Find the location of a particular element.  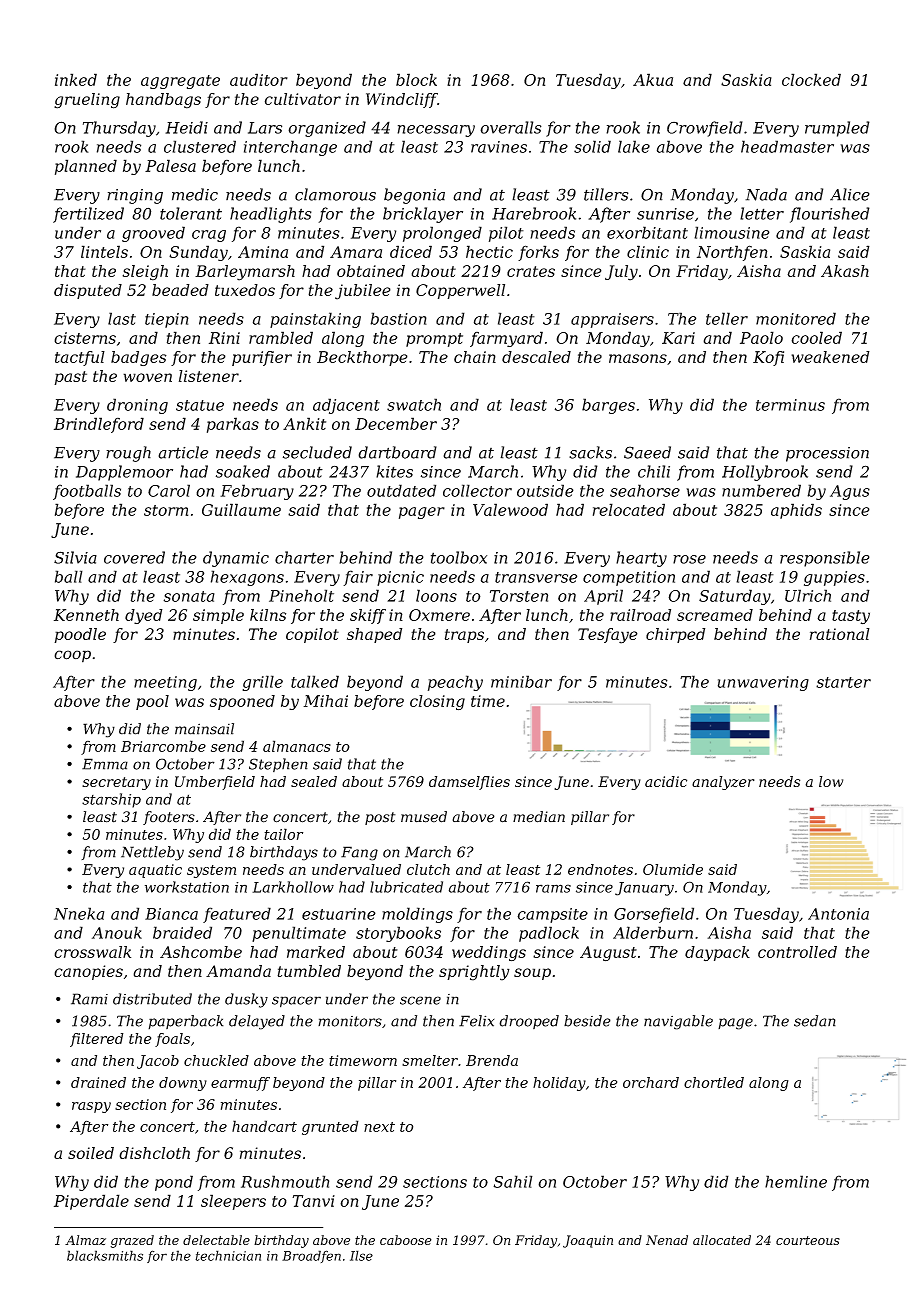

block is located at coordinates (416, 79).
